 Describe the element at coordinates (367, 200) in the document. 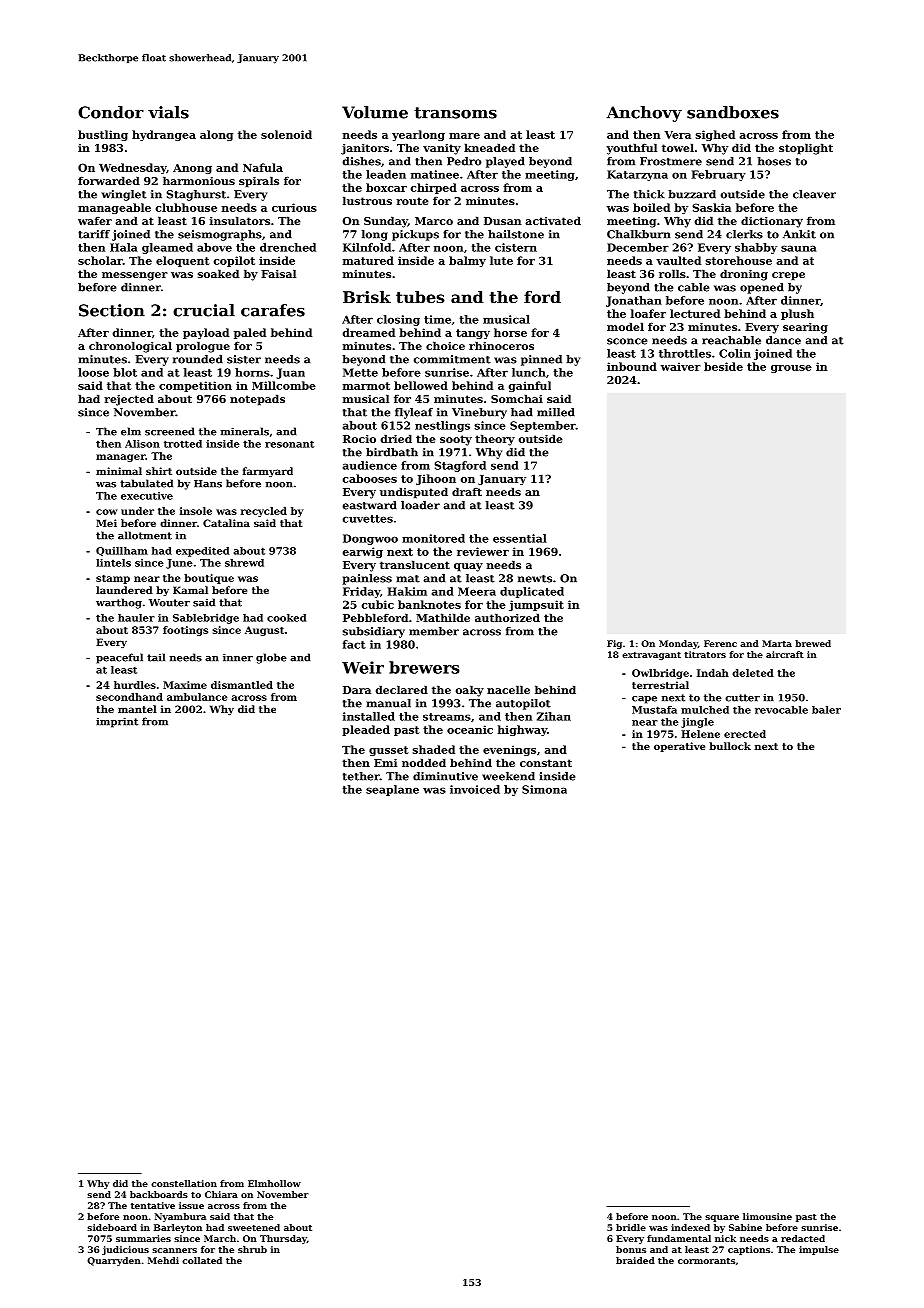

I see `lustrous` at that location.
